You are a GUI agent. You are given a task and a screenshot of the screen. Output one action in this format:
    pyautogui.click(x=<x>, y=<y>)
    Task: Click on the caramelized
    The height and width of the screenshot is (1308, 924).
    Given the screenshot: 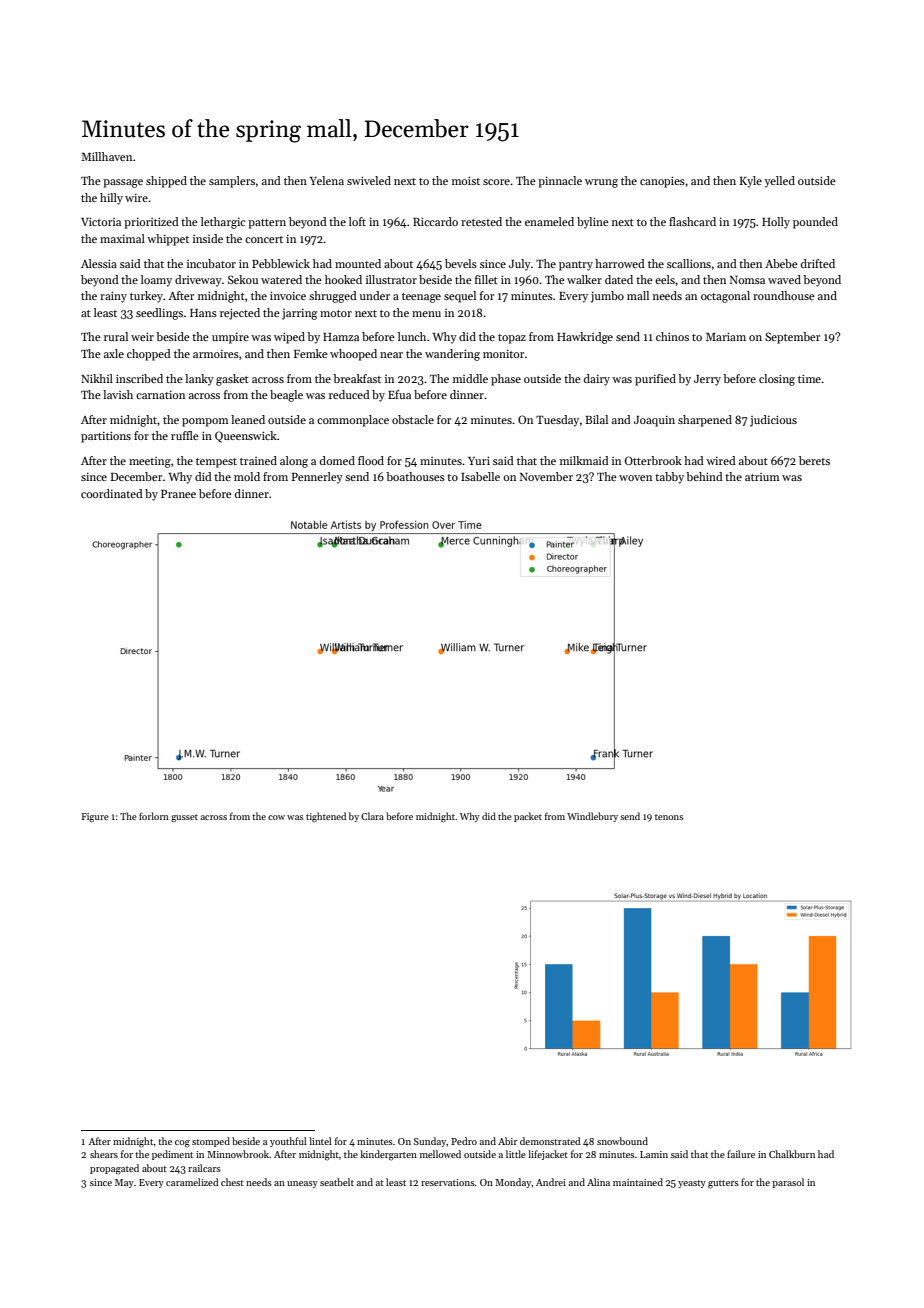 What is the action you would take?
    pyautogui.click(x=192, y=1182)
